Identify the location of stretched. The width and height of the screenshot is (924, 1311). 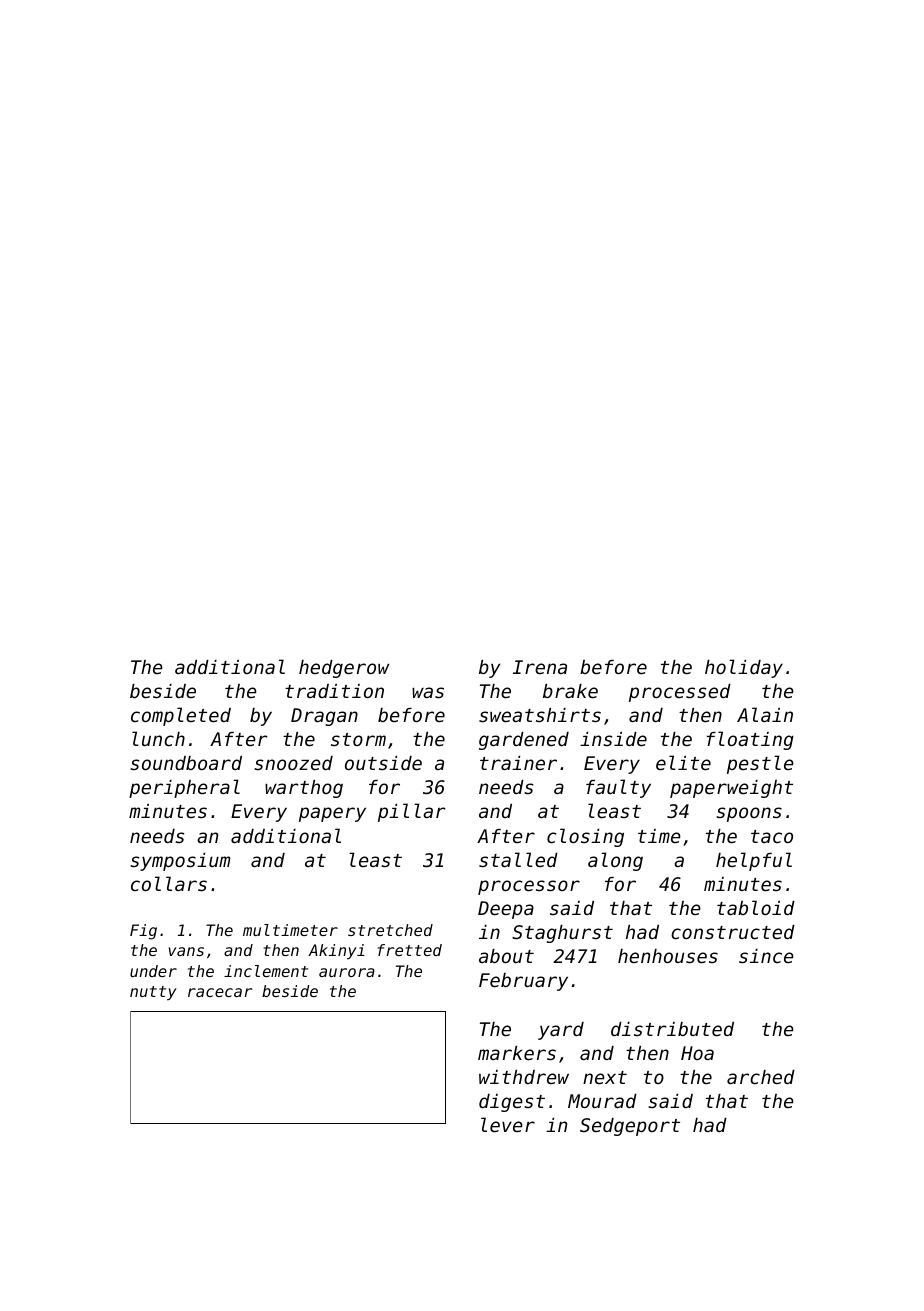
(390, 930).
